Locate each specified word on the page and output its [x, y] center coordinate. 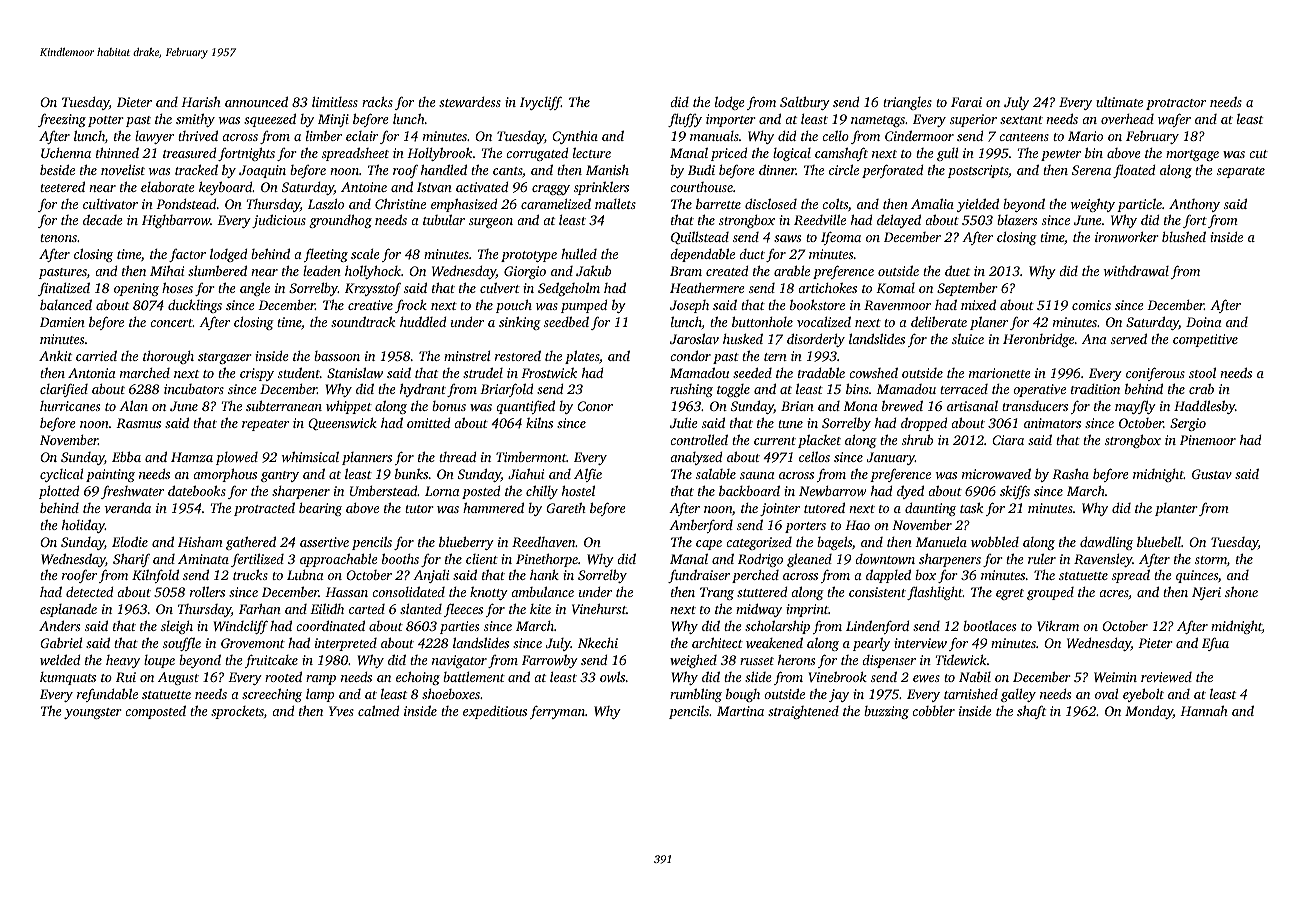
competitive [1205, 340]
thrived [198, 135]
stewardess [470, 102]
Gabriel [61, 642]
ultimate [1119, 101]
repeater [265, 425]
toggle [733, 390]
